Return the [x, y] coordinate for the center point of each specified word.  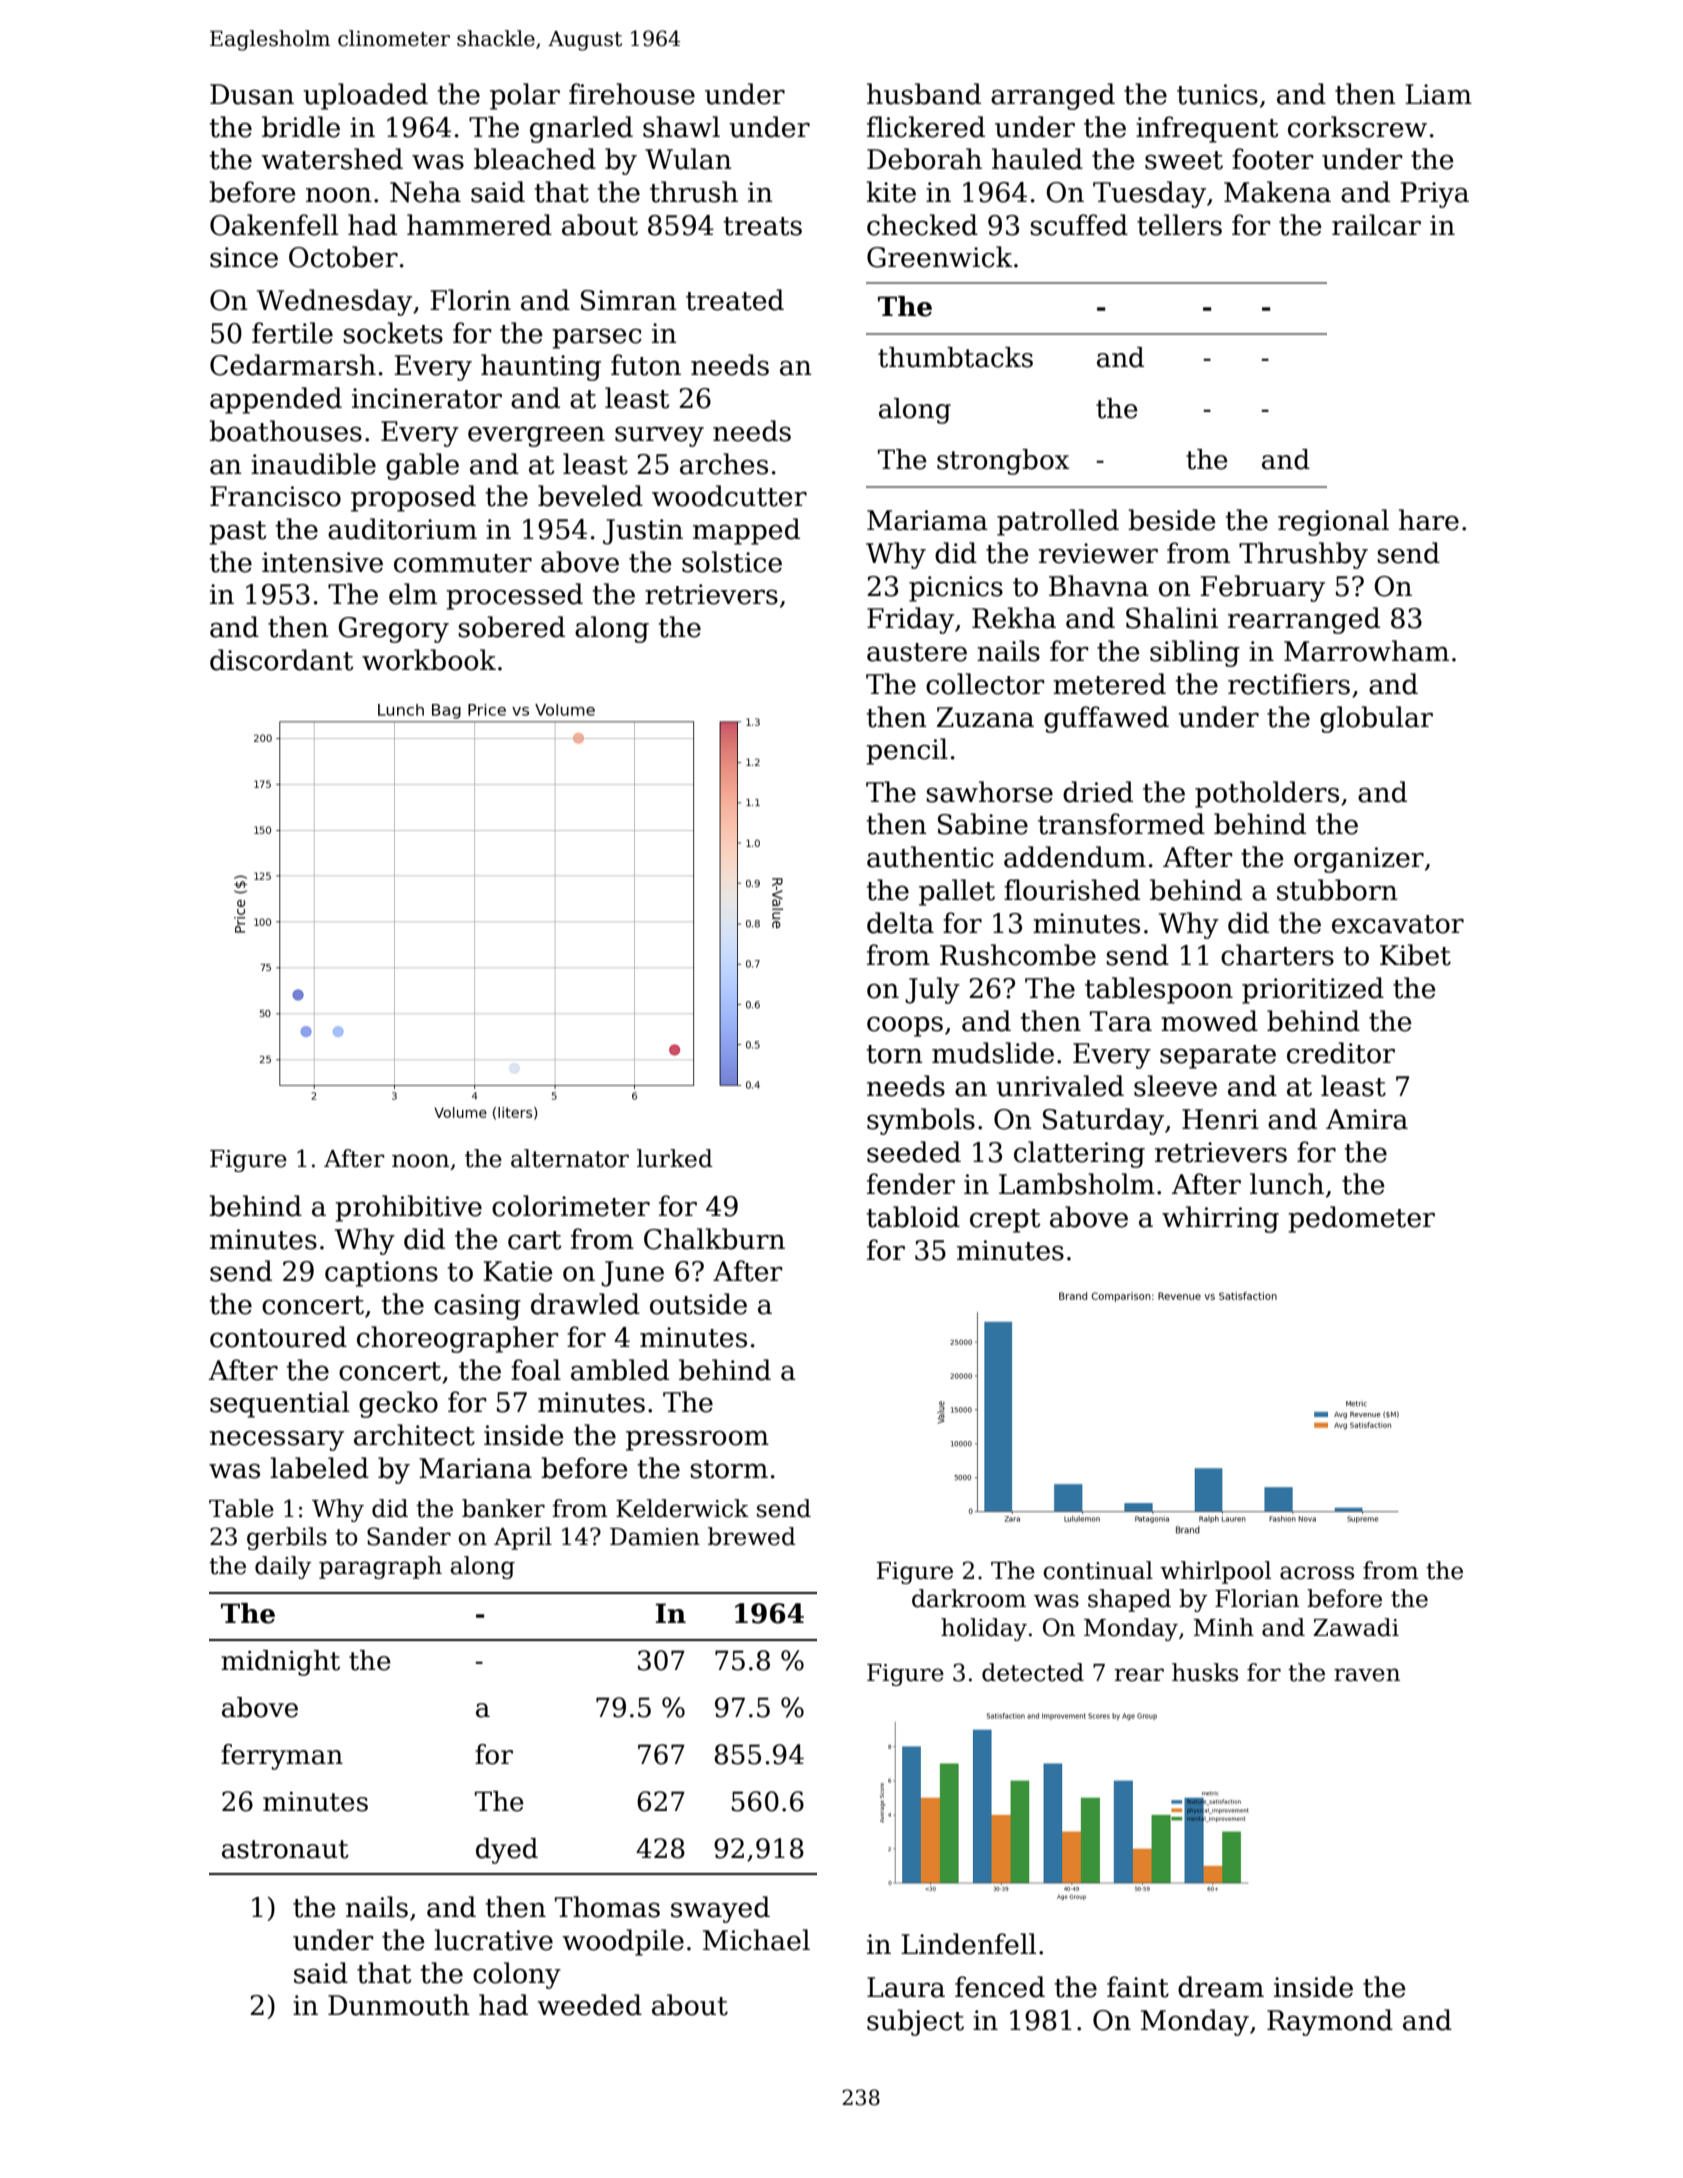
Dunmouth [399, 2005]
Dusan [252, 94]
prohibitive [408, 1208]
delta [900, 923]
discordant [281, 660]
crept [1005, 1221]
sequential [279, 1404]
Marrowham [1366, 651]
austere [917, 652]
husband [924, 94]
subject [915, 2022]
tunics [1217, 94]
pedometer [1361, 1219]
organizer [1359, 860]
